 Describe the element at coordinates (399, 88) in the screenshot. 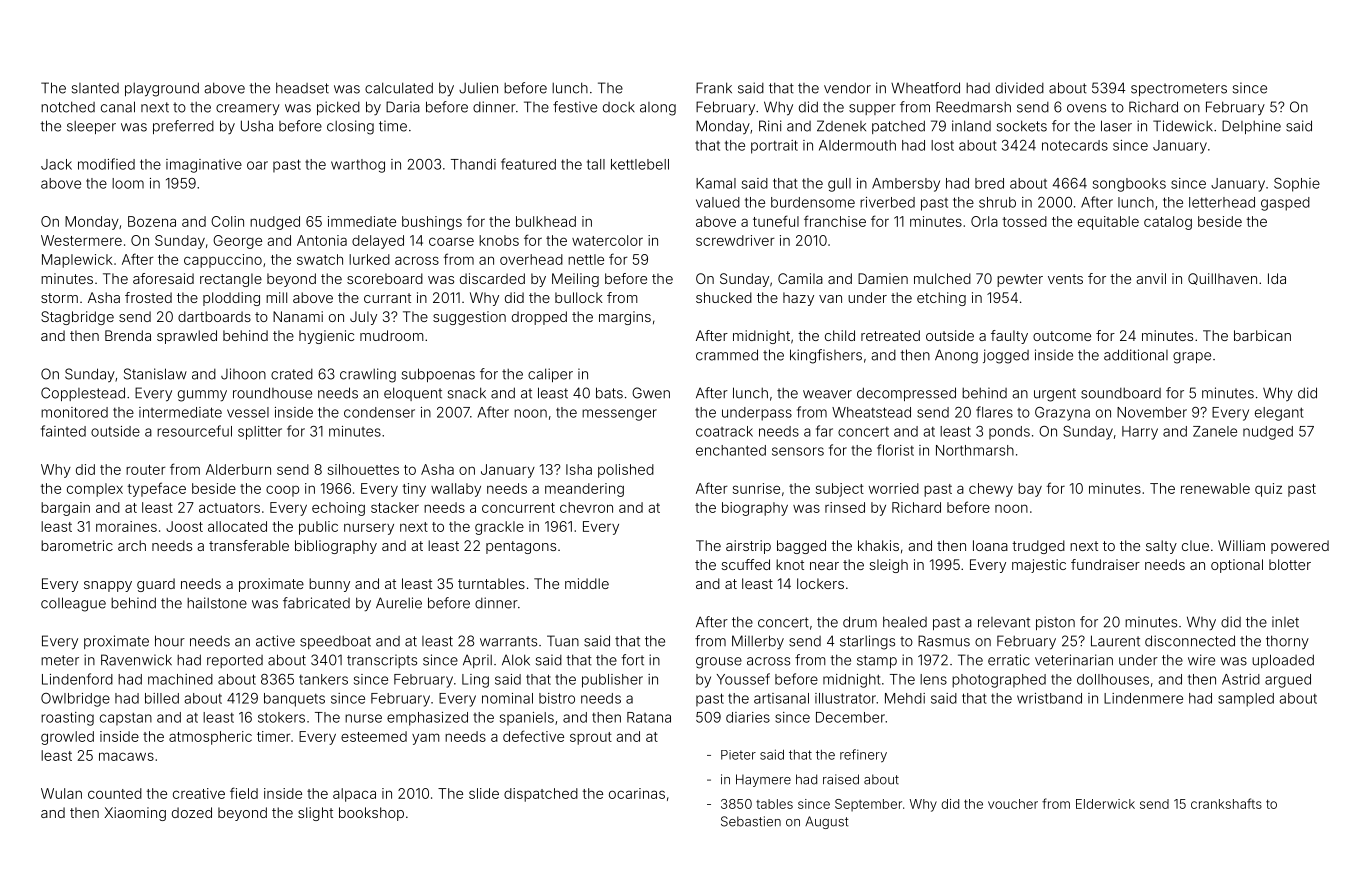

I see `calculated` at that location.
